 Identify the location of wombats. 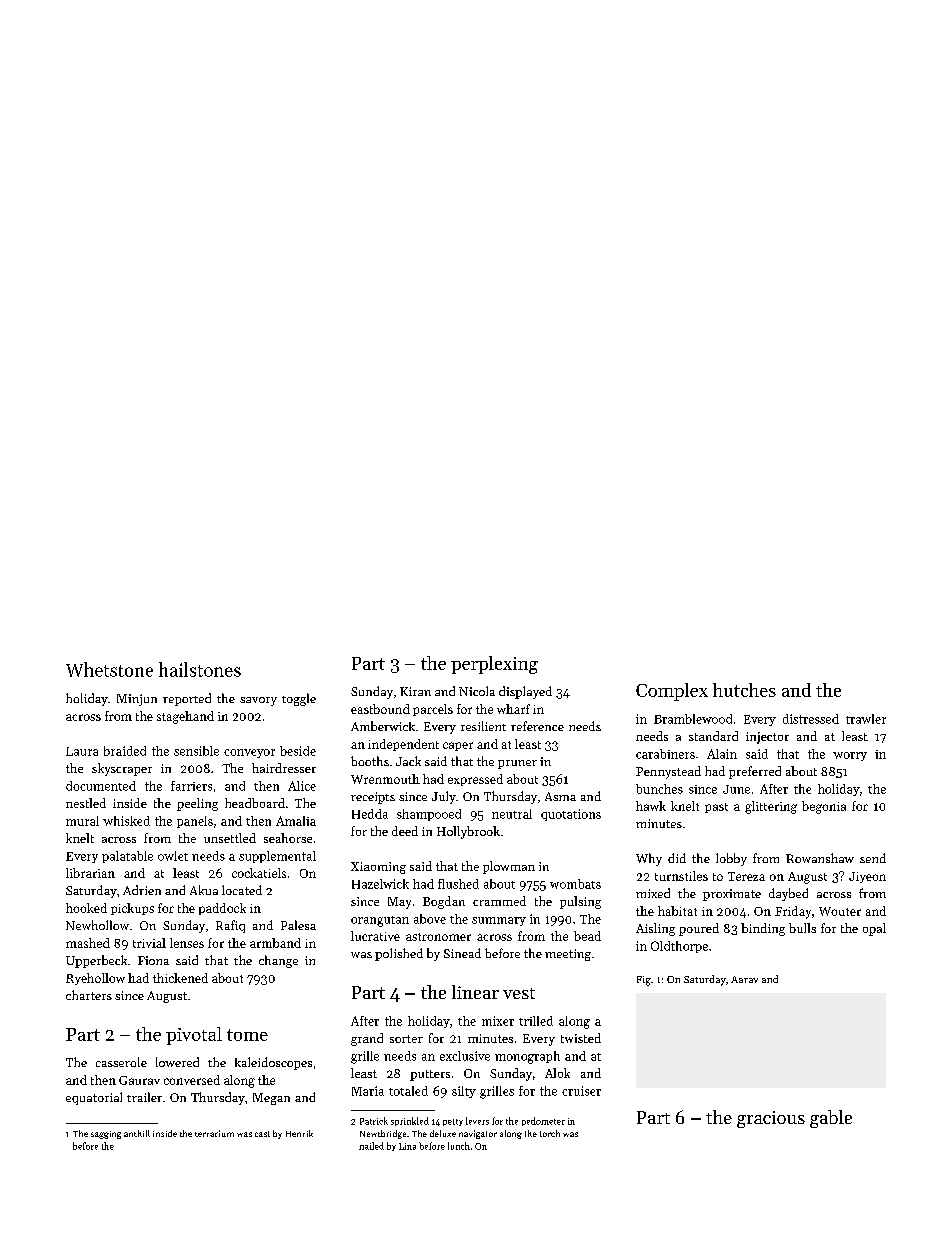
(575, 884).
